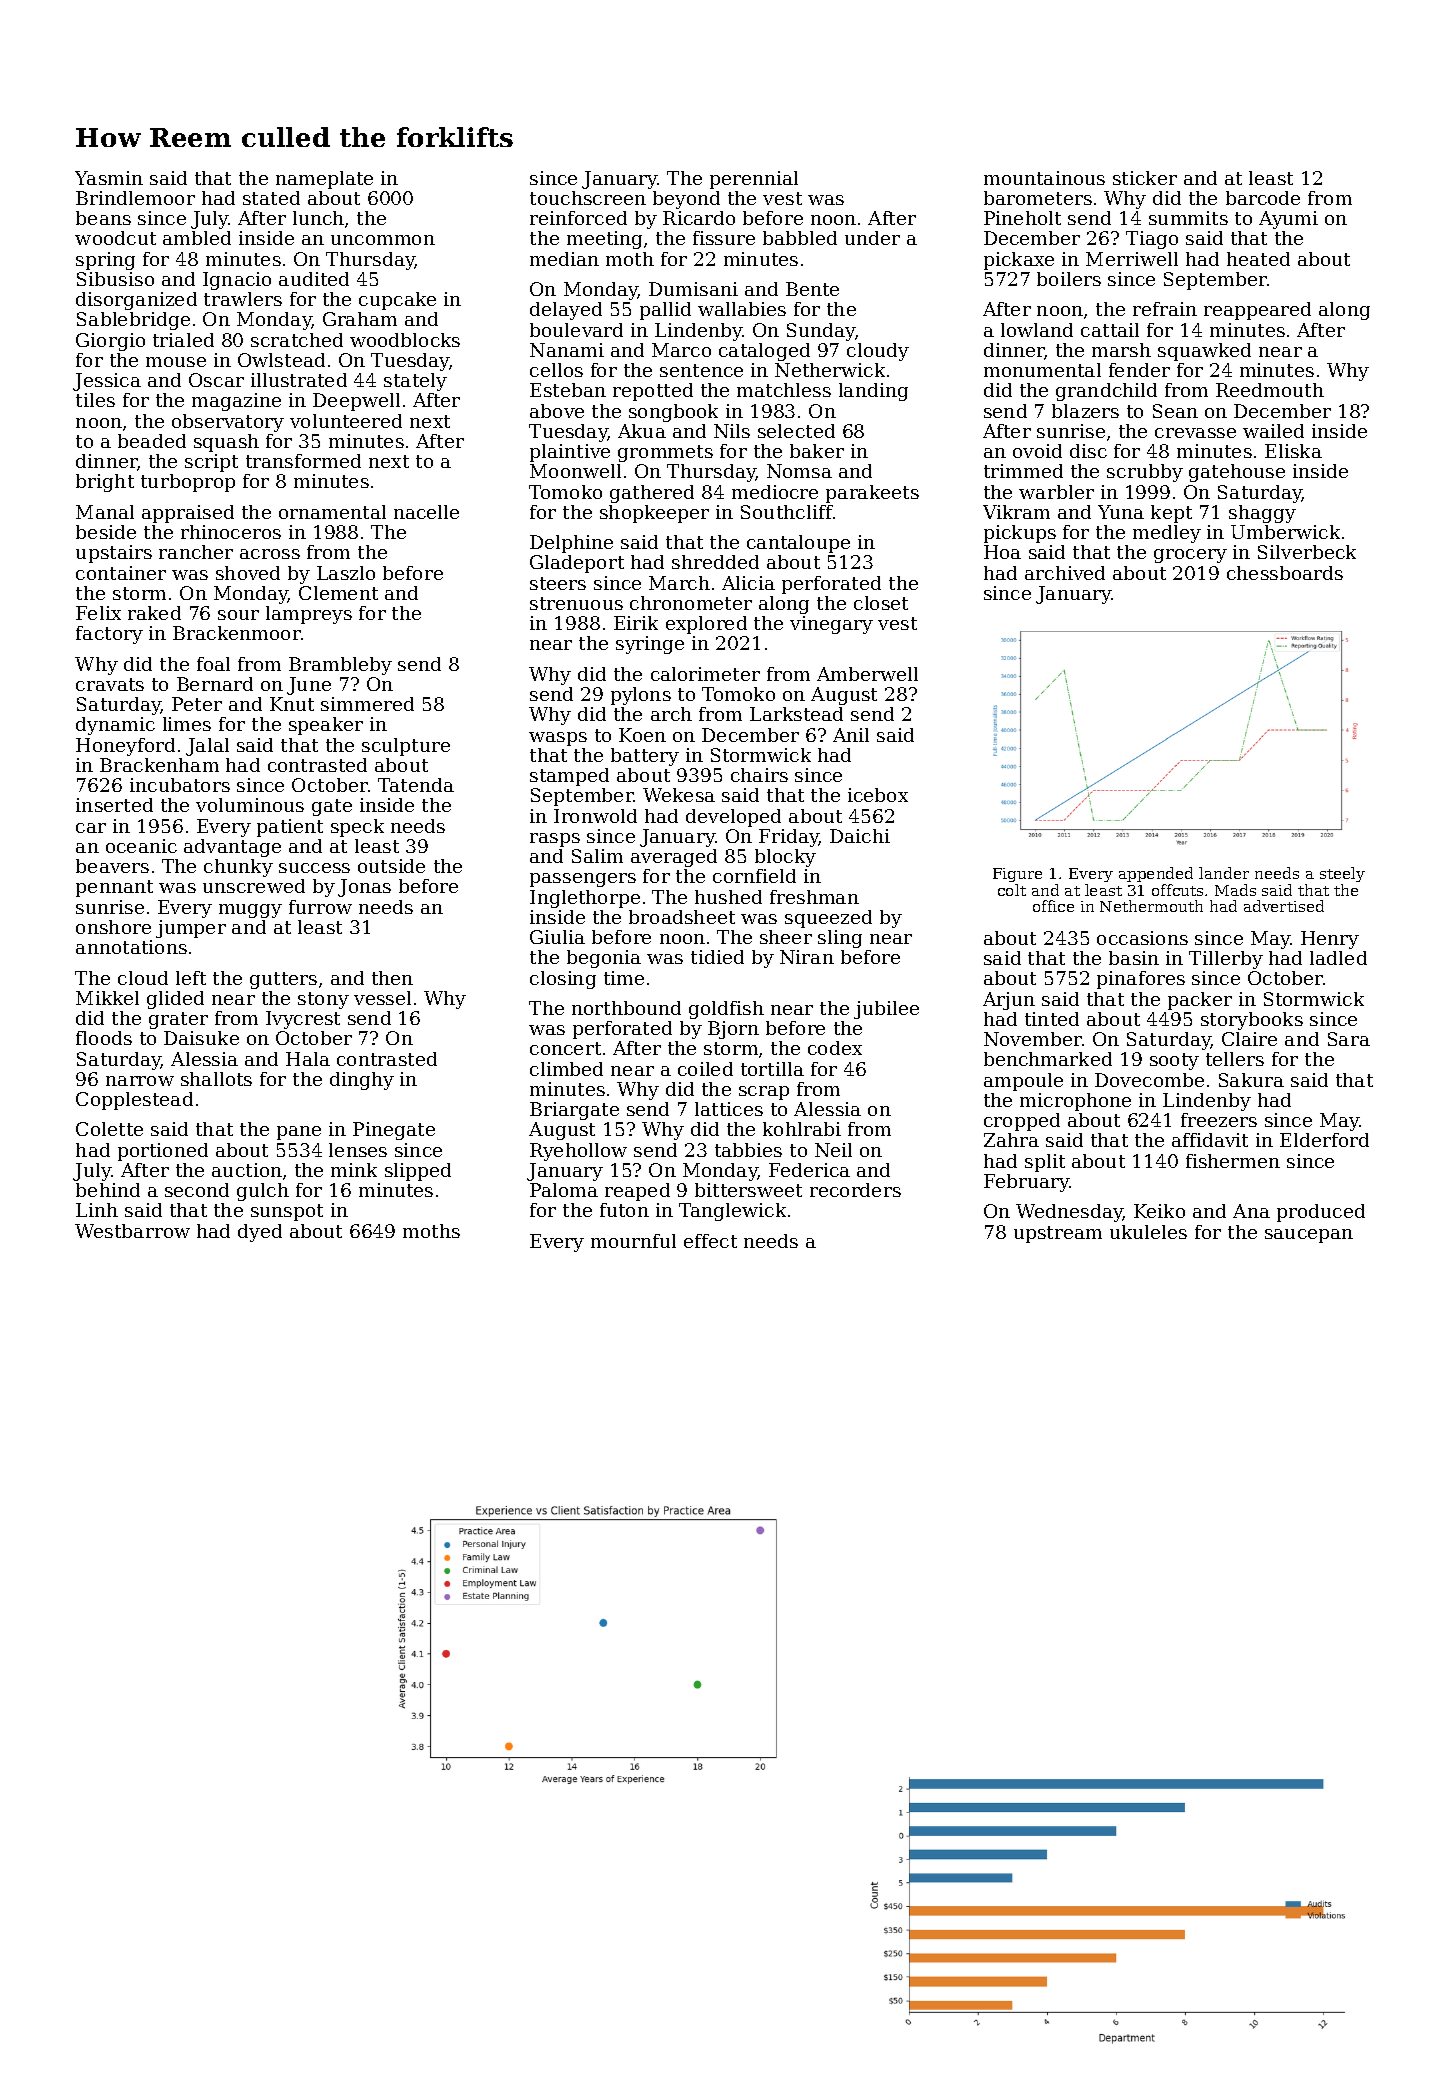 This image has height=2100, width=1450. Describe the element at coordinates (132, 1231) in the image. I see `Westbarrow` at that location.
